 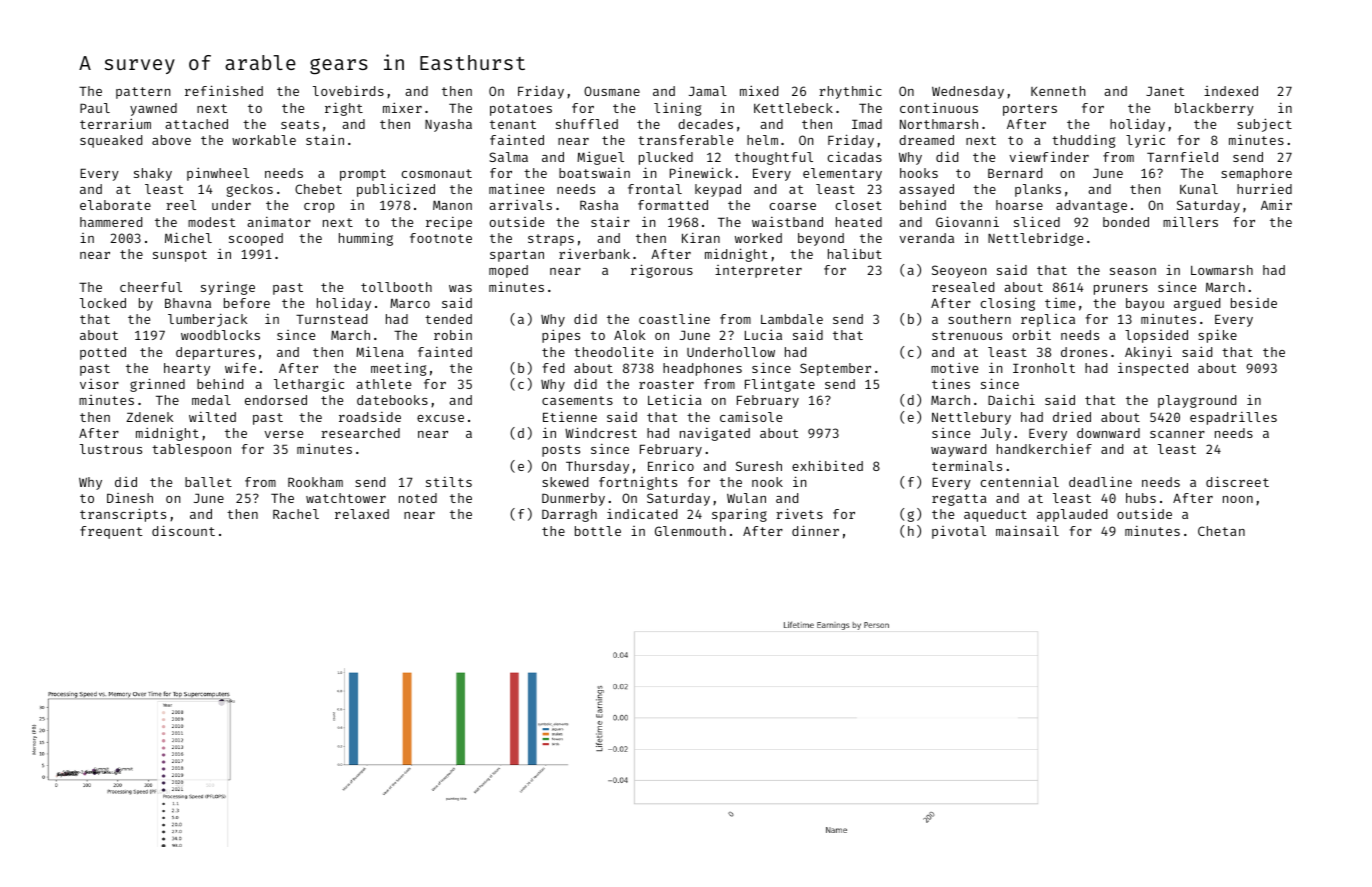 I want to click on dinner, so click(x=815, y=530).
